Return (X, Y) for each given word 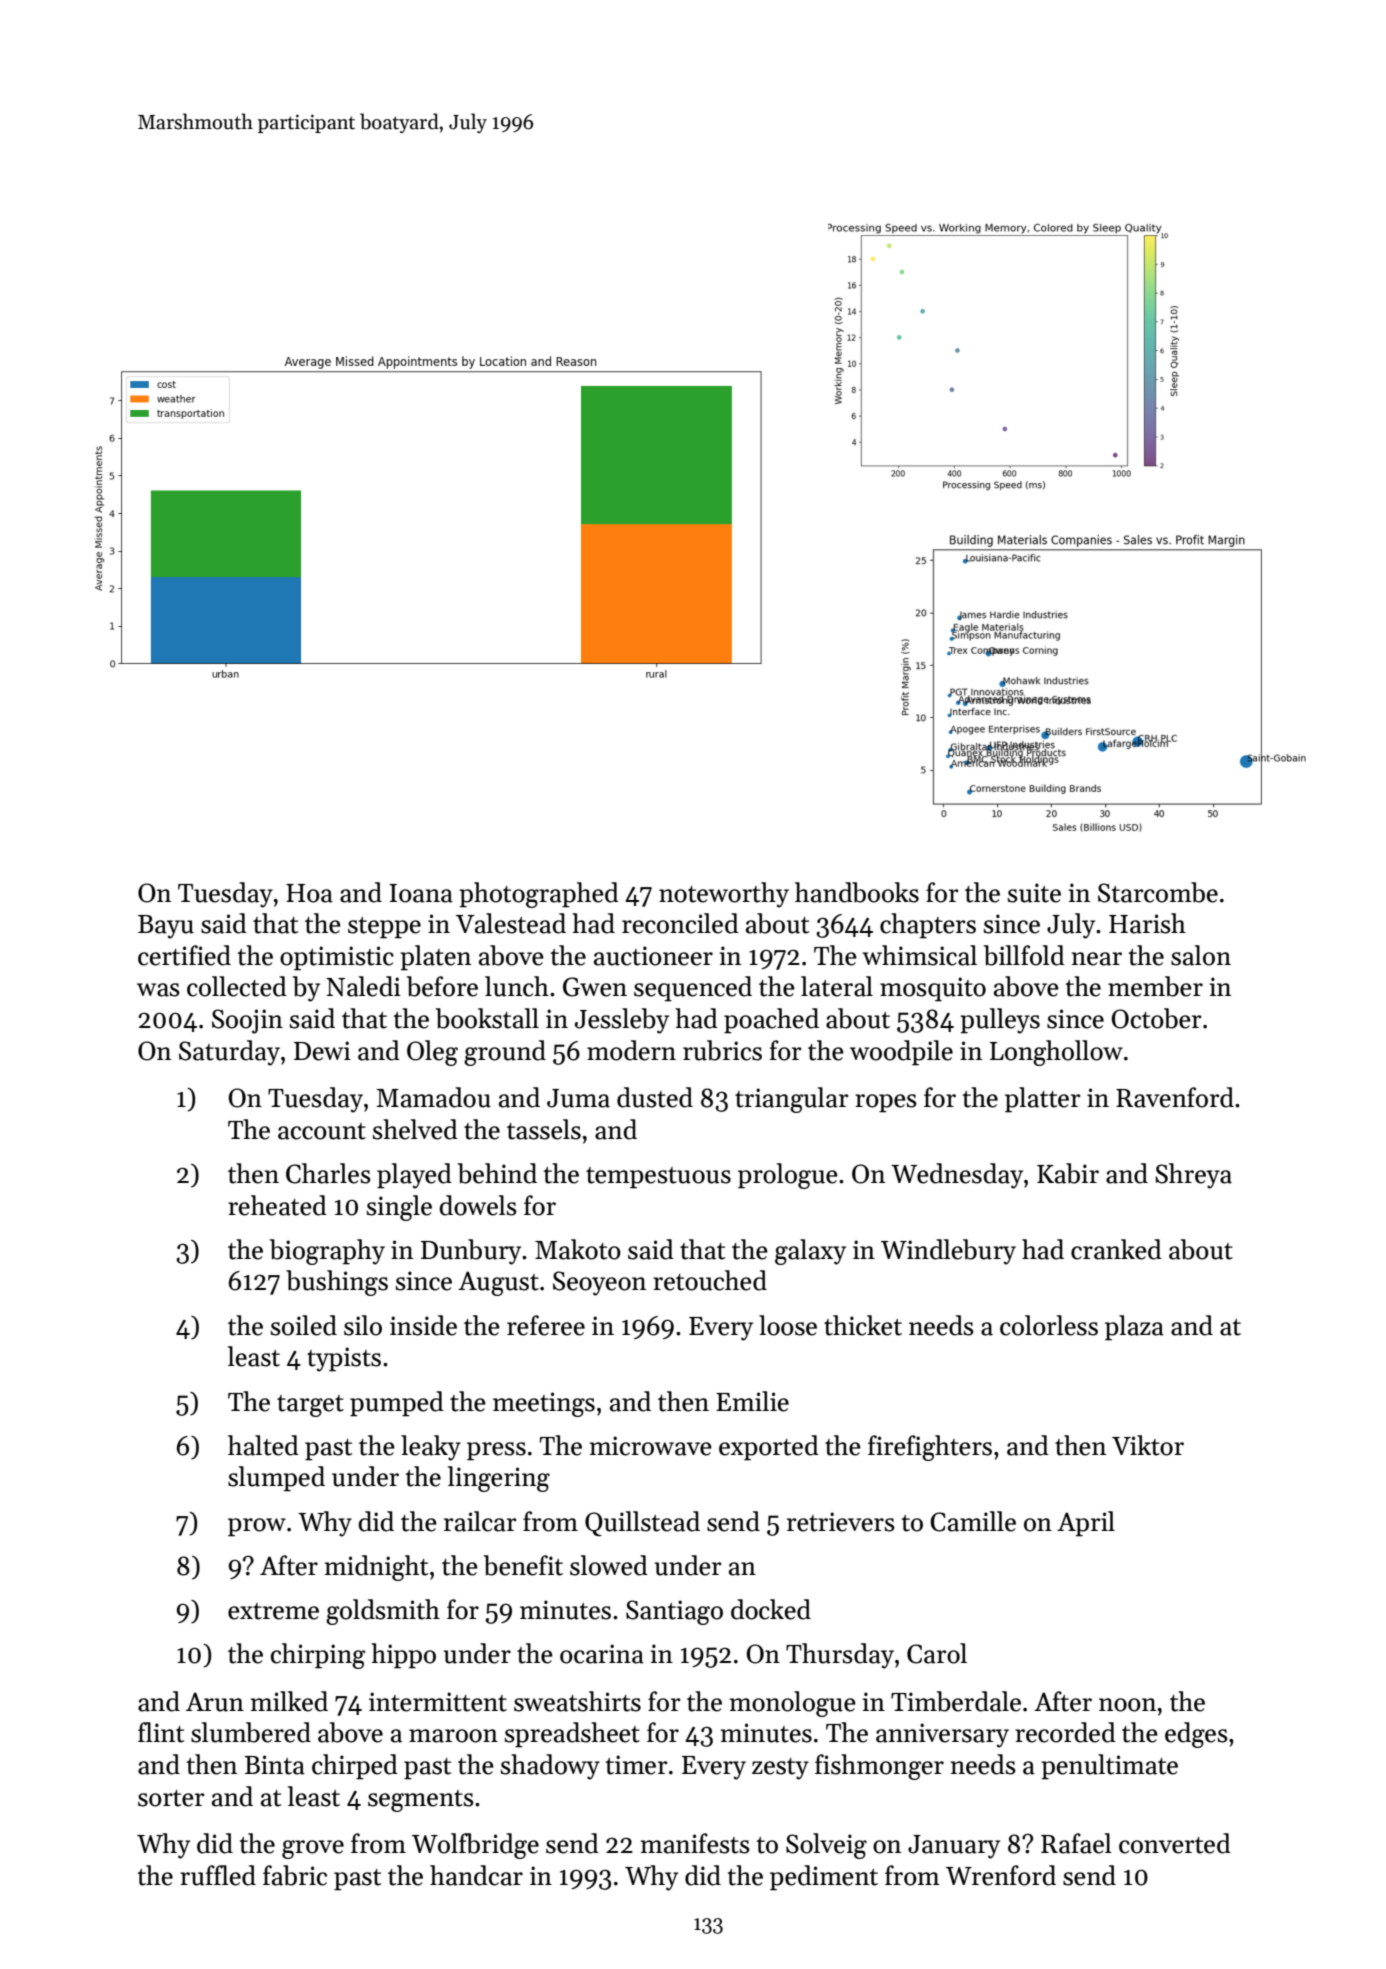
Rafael (1076, 1843)
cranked (1116, 1249)
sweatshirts (577, 1701)
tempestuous (658, 1178)
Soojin (247, 1021)
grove (313, 1849)
